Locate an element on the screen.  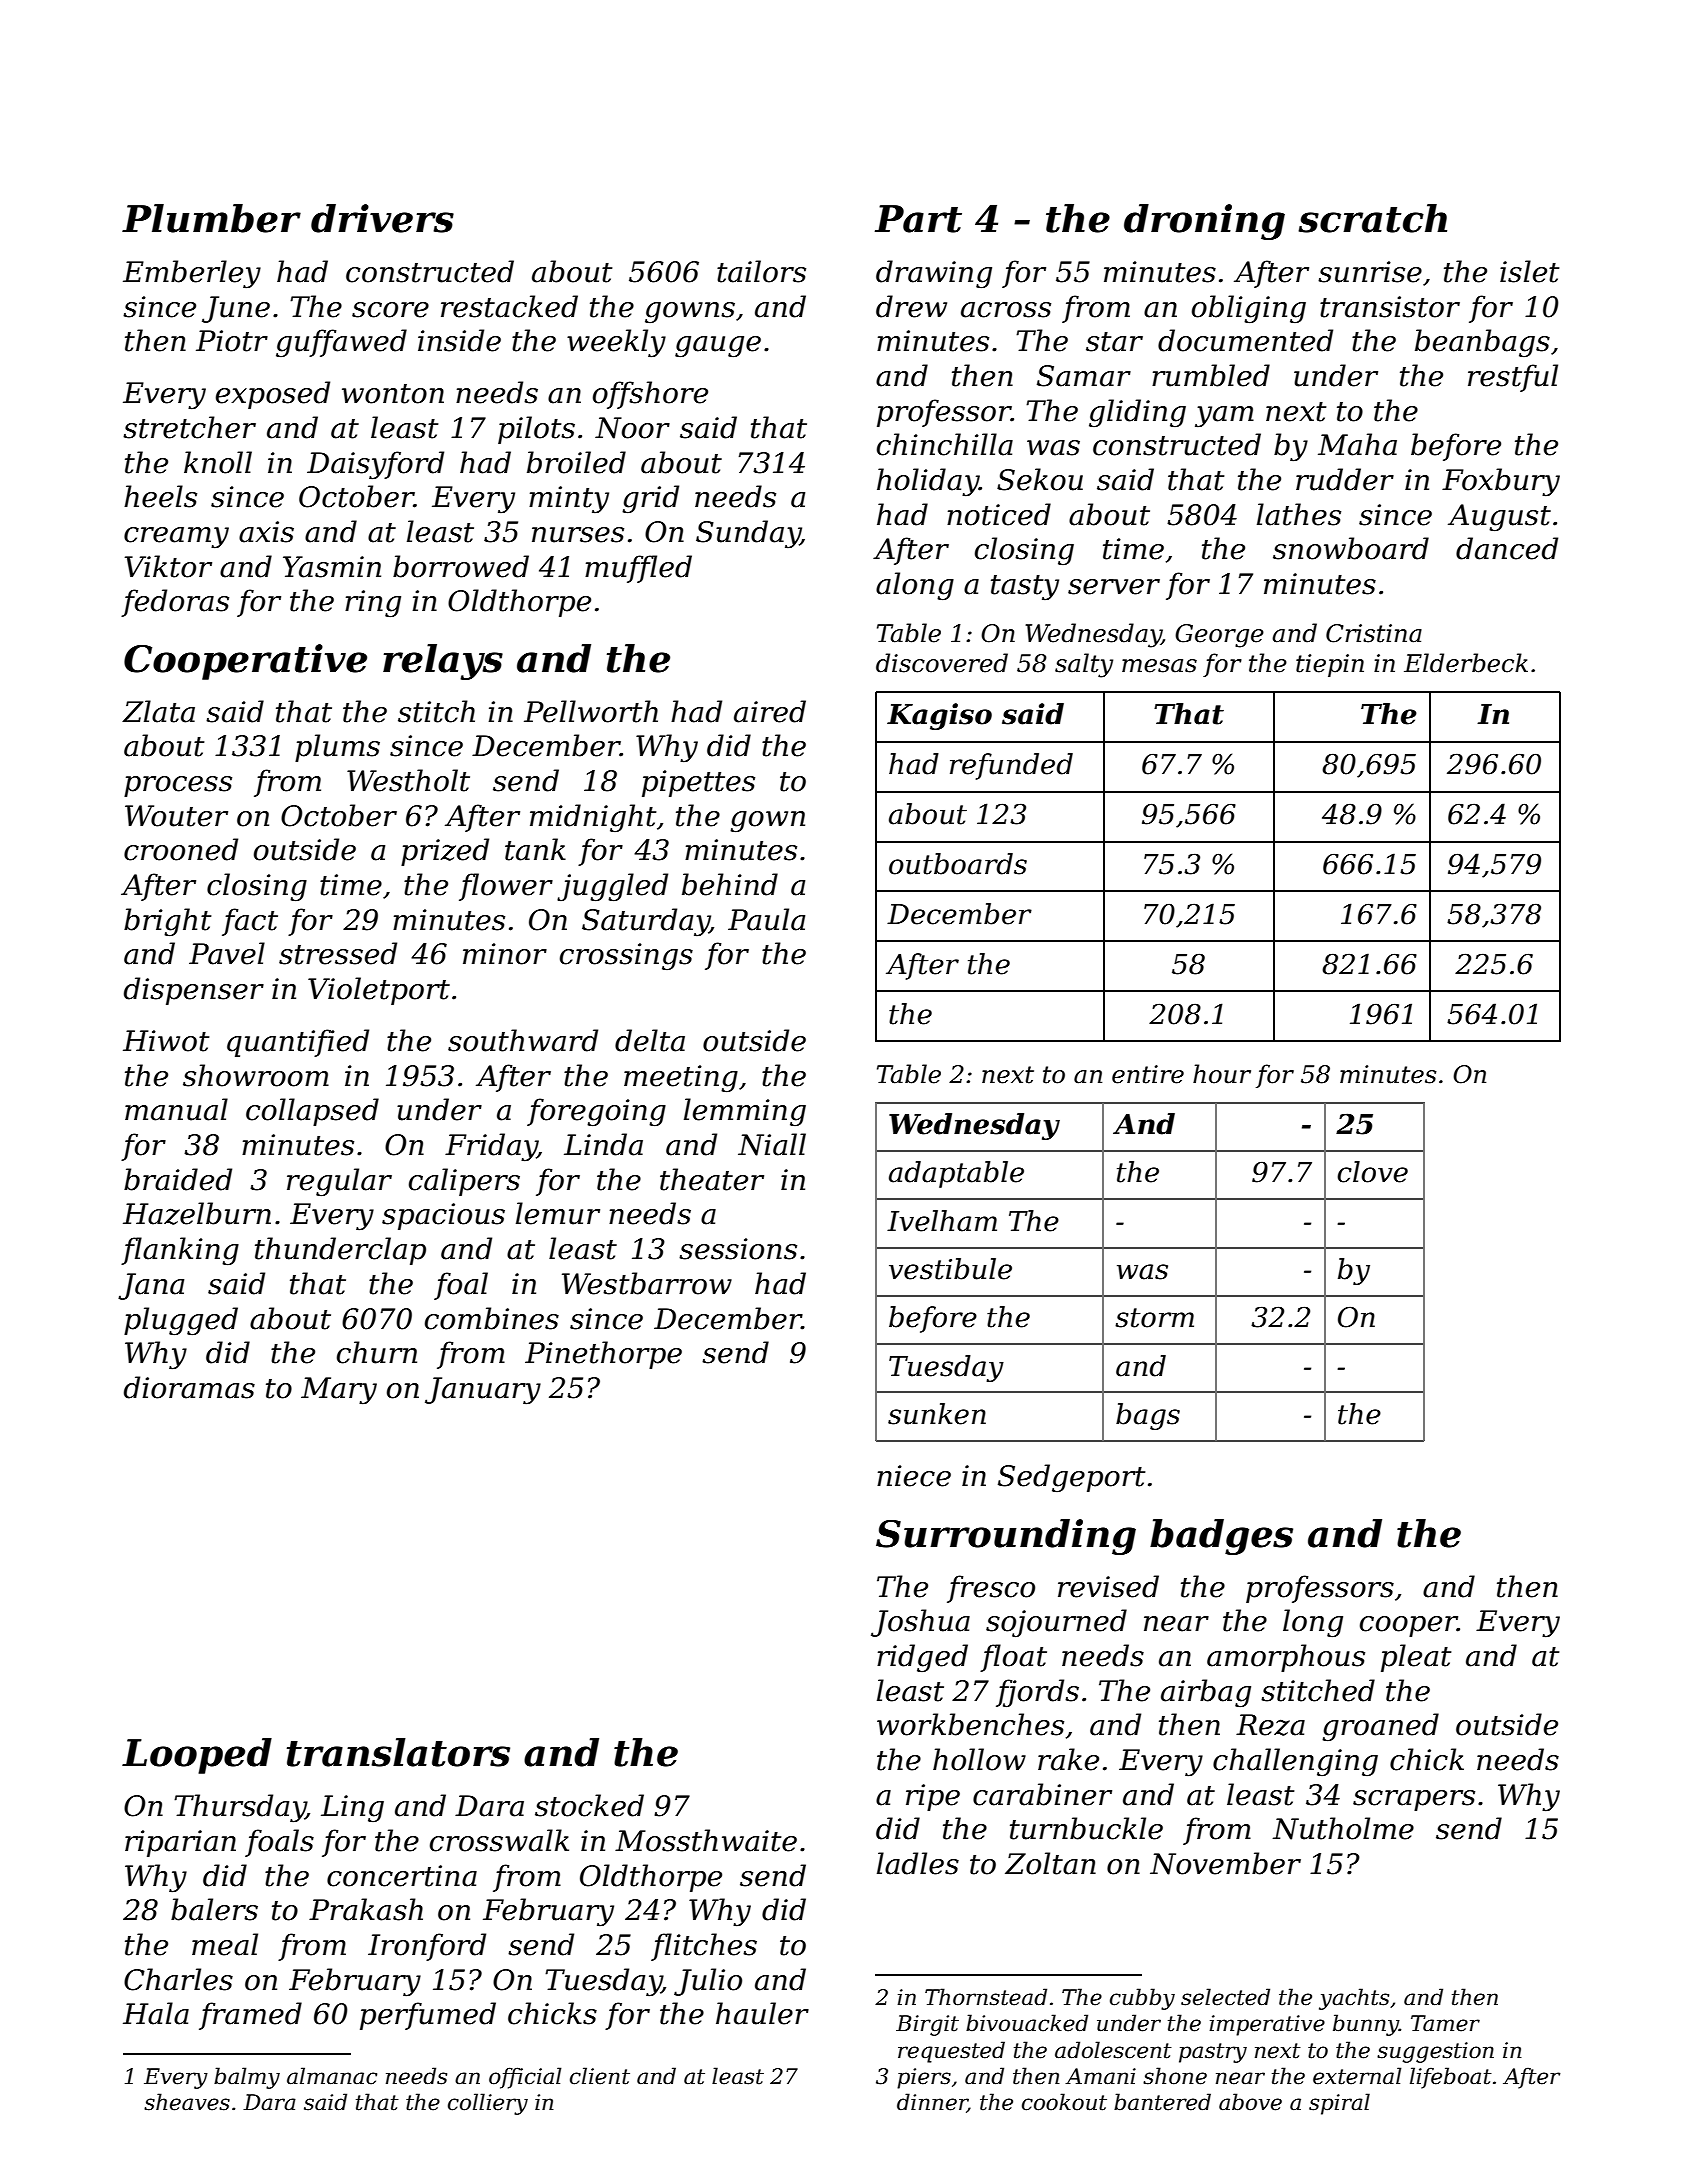
colliery is located at coordinates (488, 2104).
